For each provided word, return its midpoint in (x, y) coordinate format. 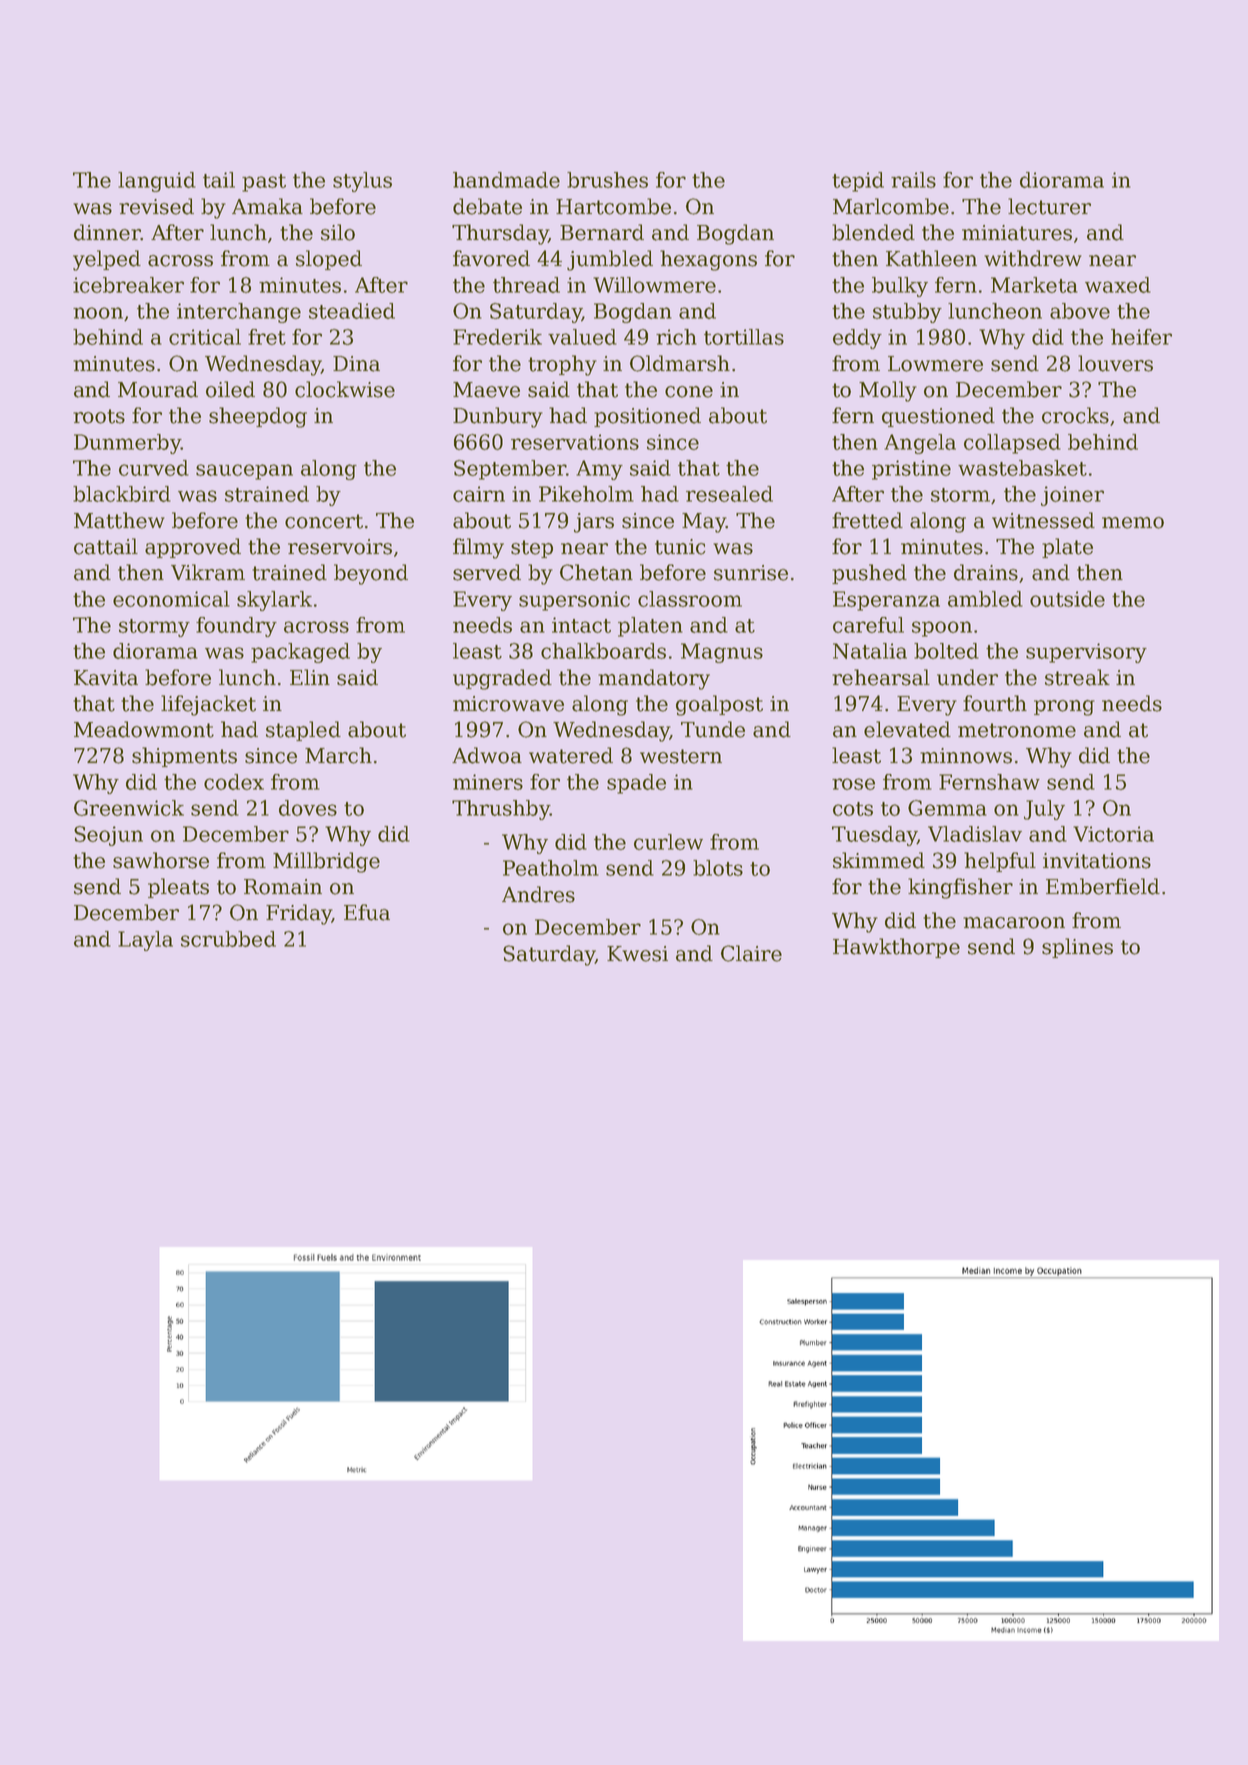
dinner (107, 232)
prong (1064, 708)
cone (689, 392)
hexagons (708, 260)
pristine (911, 470)
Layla (145, 941)
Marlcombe (891, 206)
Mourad (158, 389)
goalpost (719, 705)
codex (234, 782)
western (681, 756)
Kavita (106, 678)
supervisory (1086, 653)
